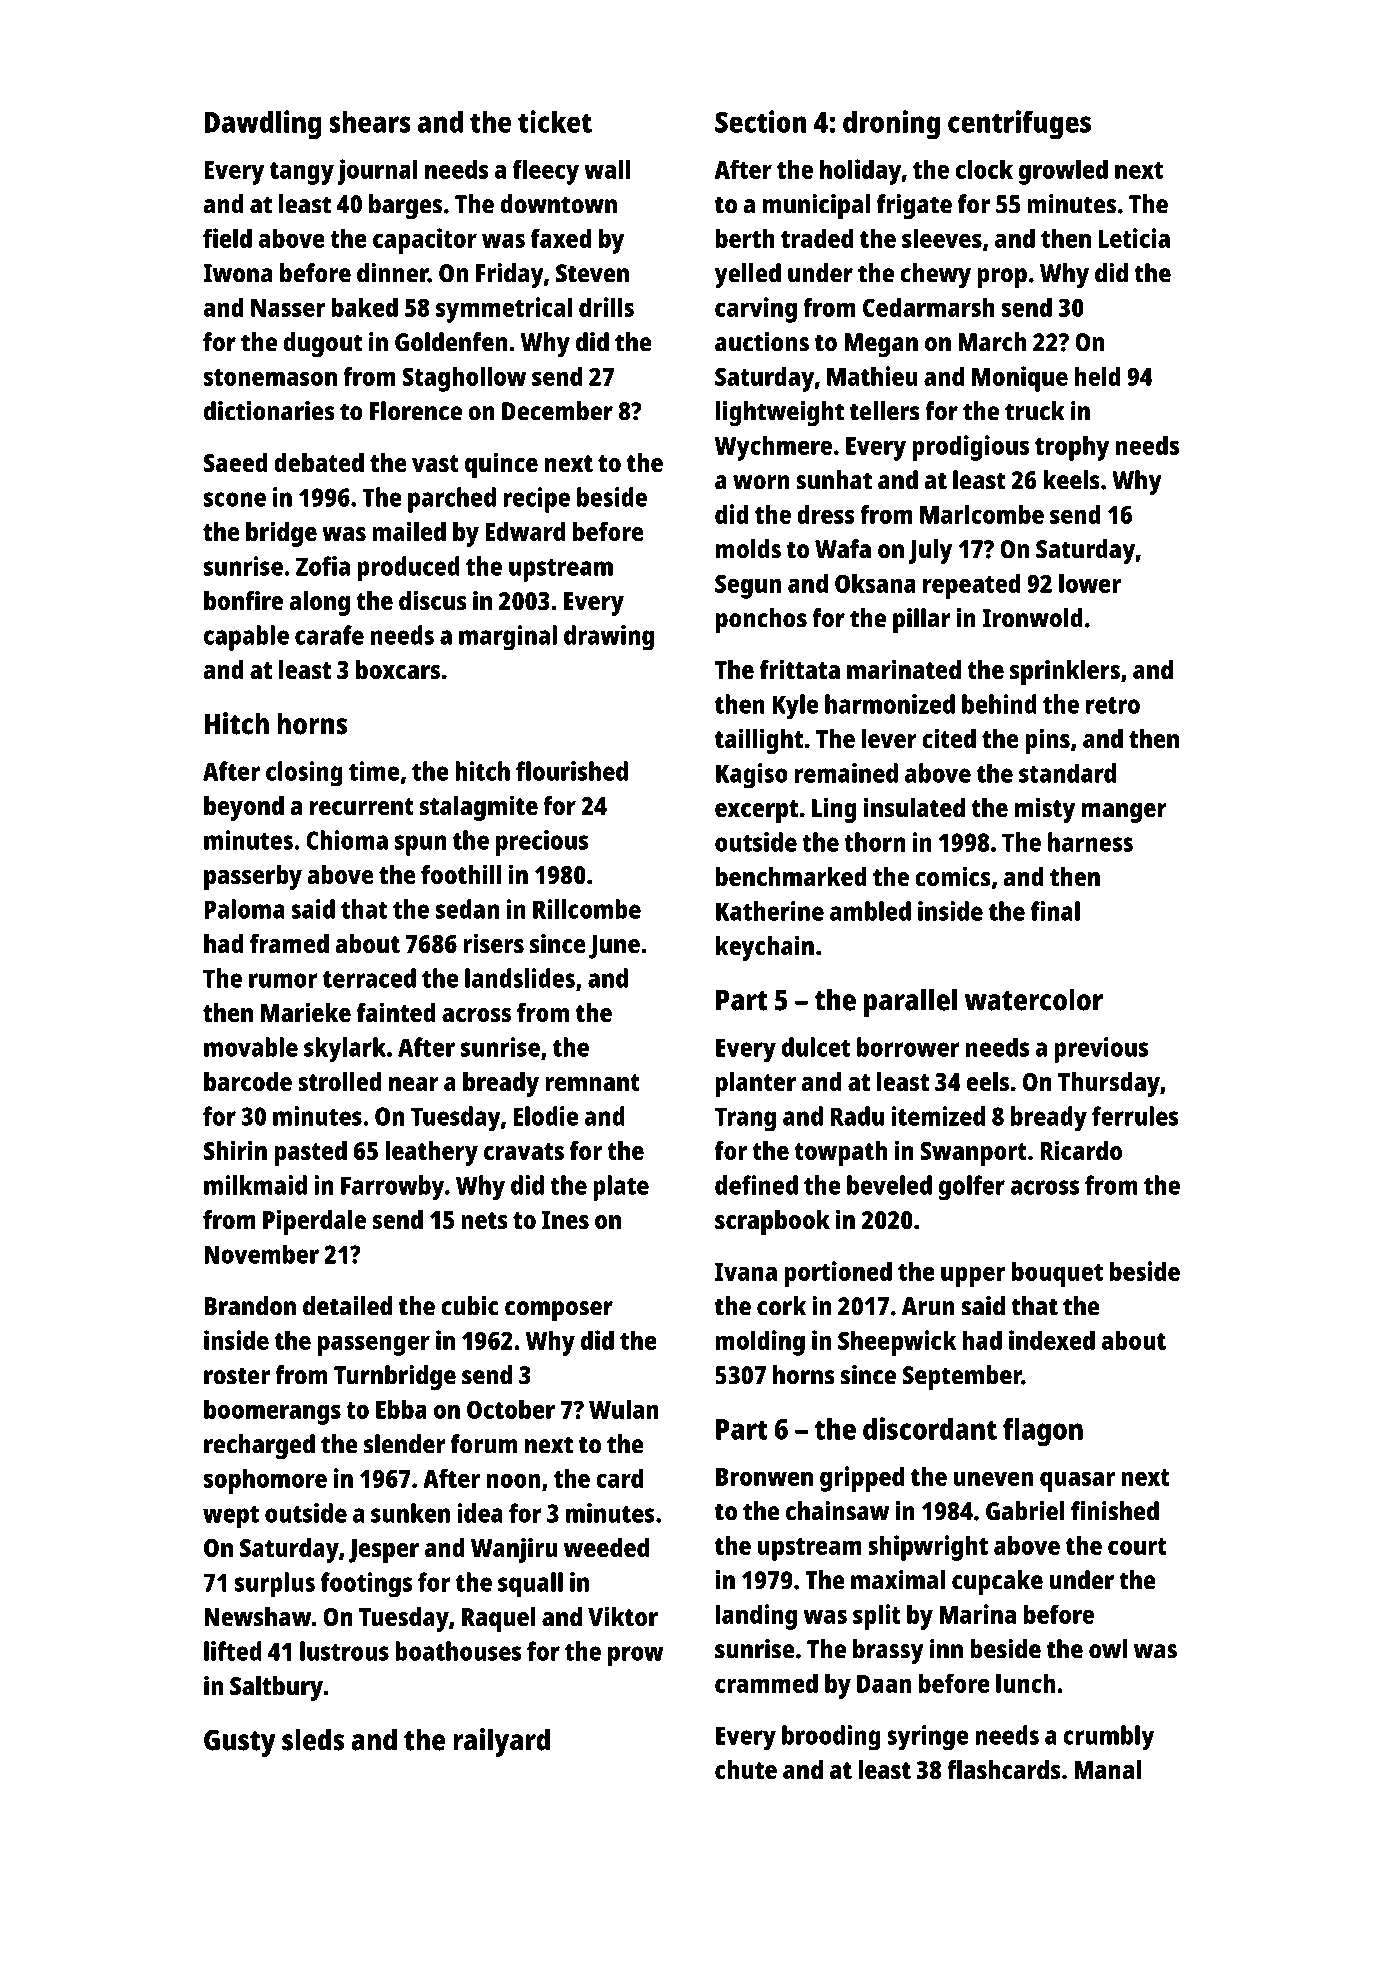 The height and width of the image is (1969, 1386). What do you see at coordinates (414, 1084) in the image?
I see `near` at bounding box center [414, 1084].
